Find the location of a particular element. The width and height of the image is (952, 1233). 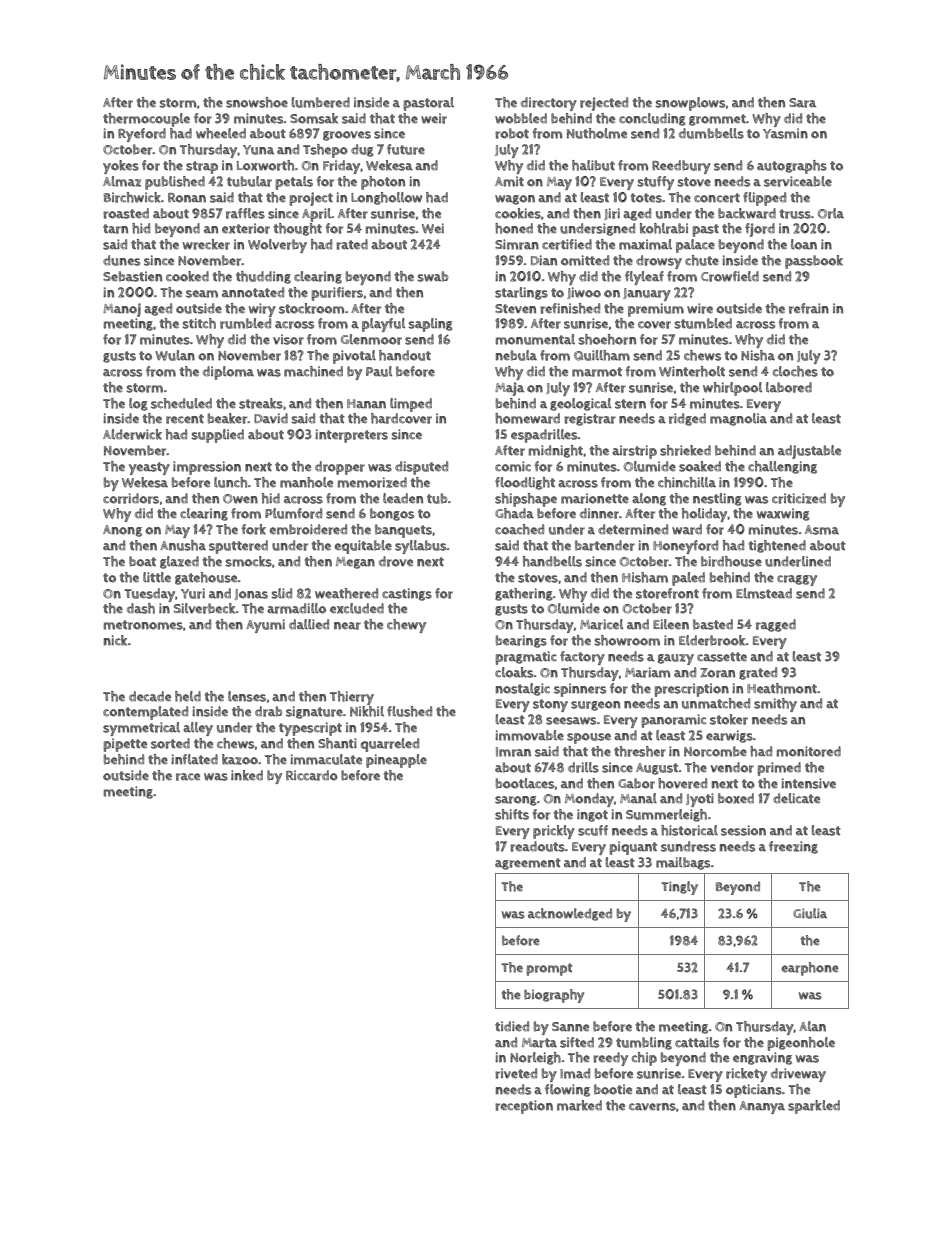

drove is located at coordinates (396, 561).
